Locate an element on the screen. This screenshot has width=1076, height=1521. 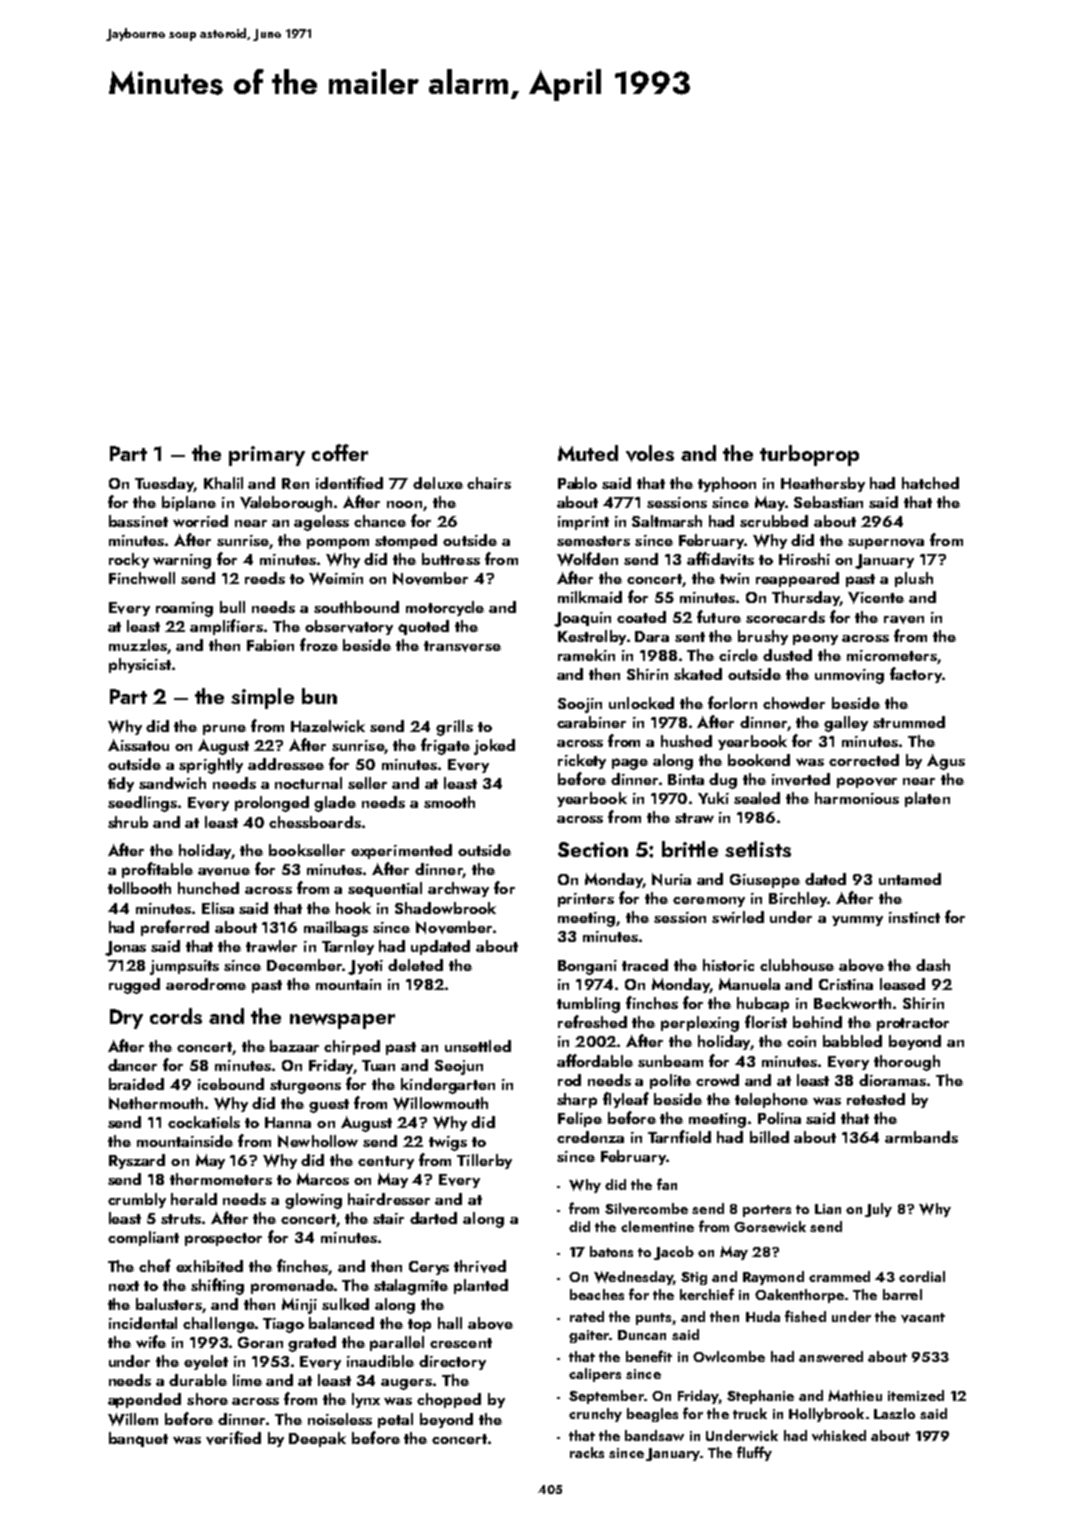
southbound is located at coordinates (356, 607).
